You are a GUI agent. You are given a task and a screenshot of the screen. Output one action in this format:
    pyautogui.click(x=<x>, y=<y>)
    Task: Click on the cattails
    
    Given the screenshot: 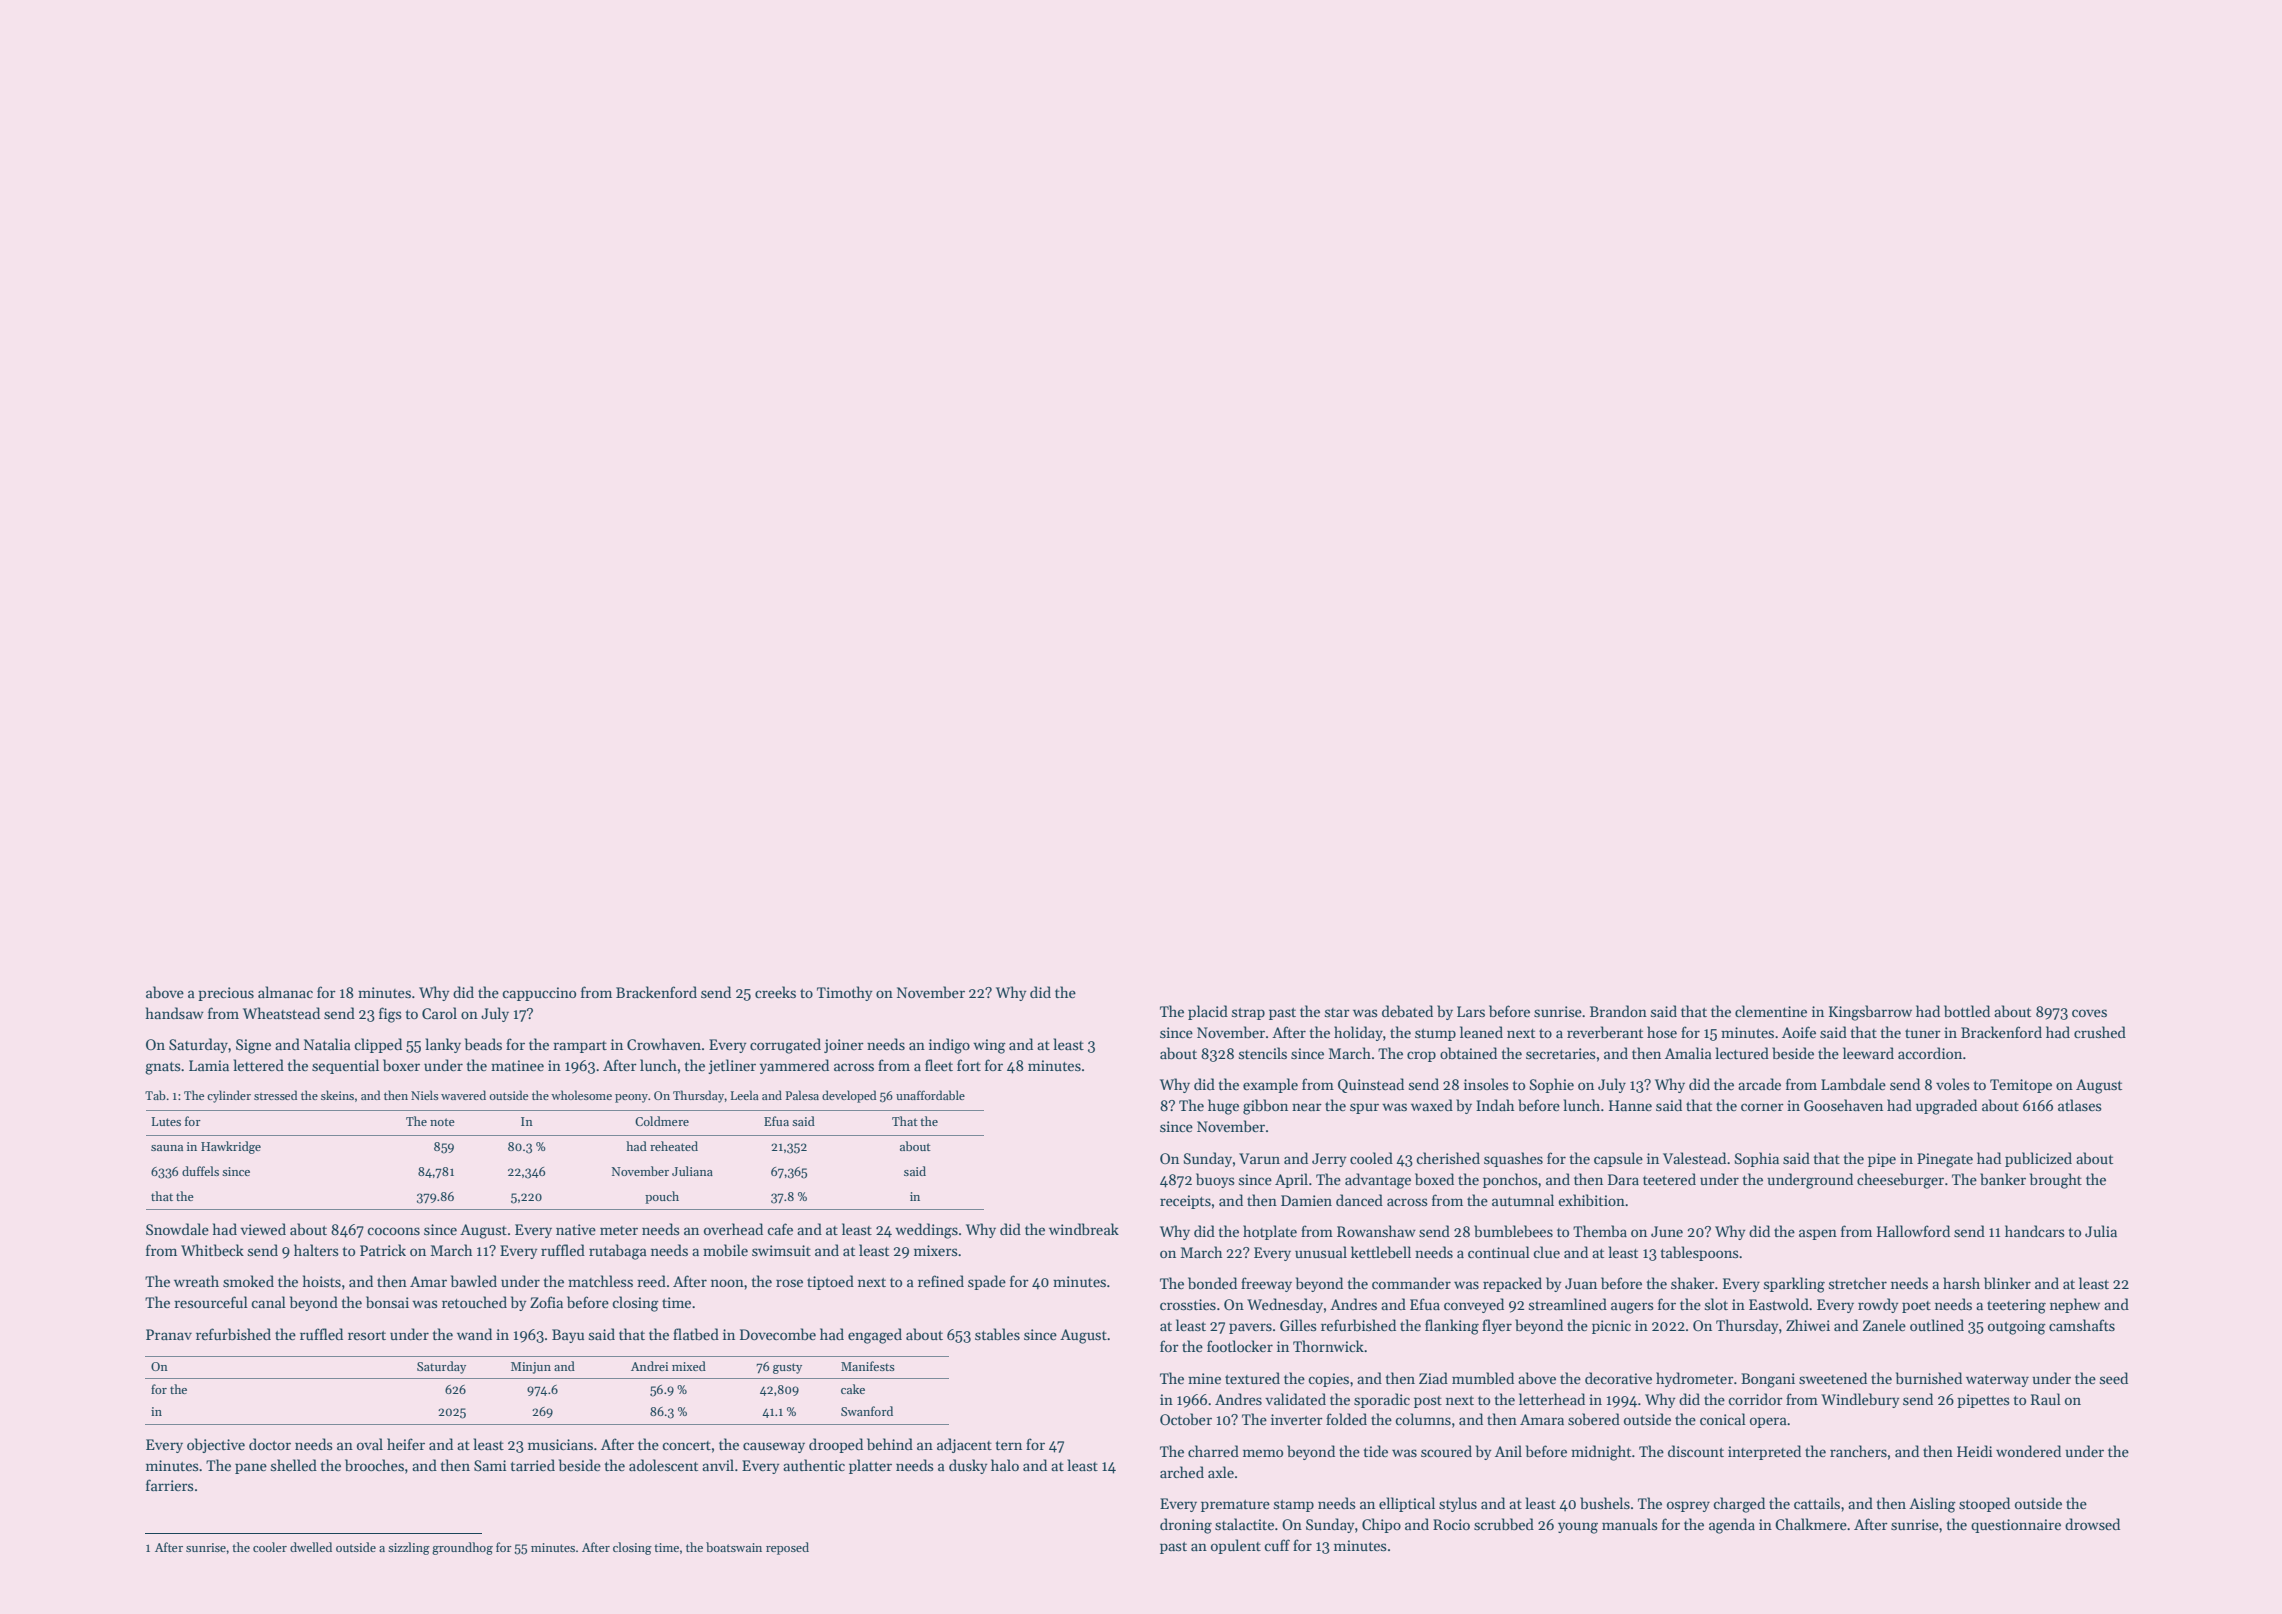 What is the action you would take?
    pyautogui.click(x=1817, y=1503)
